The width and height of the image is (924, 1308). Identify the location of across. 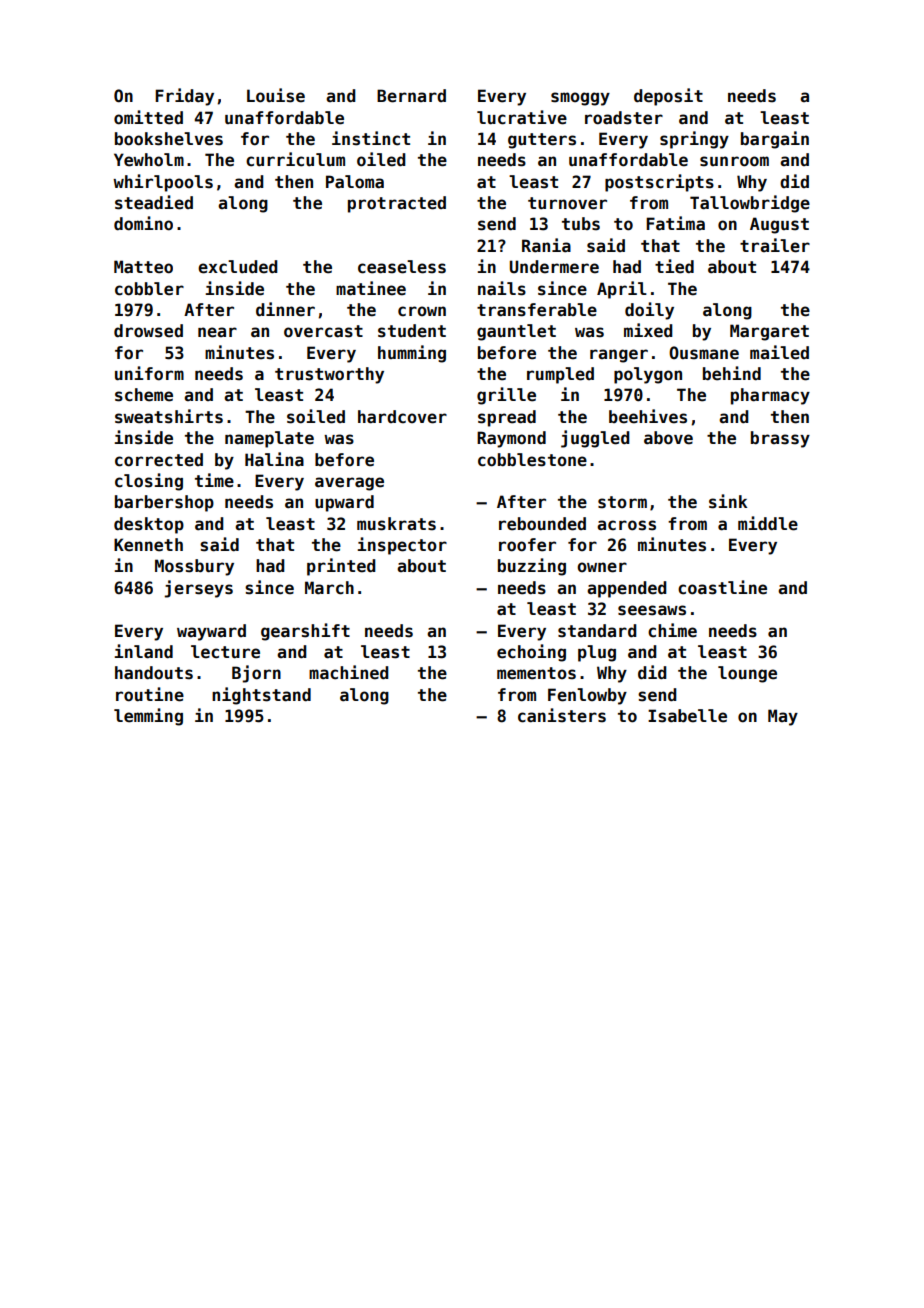
(626, 525).
